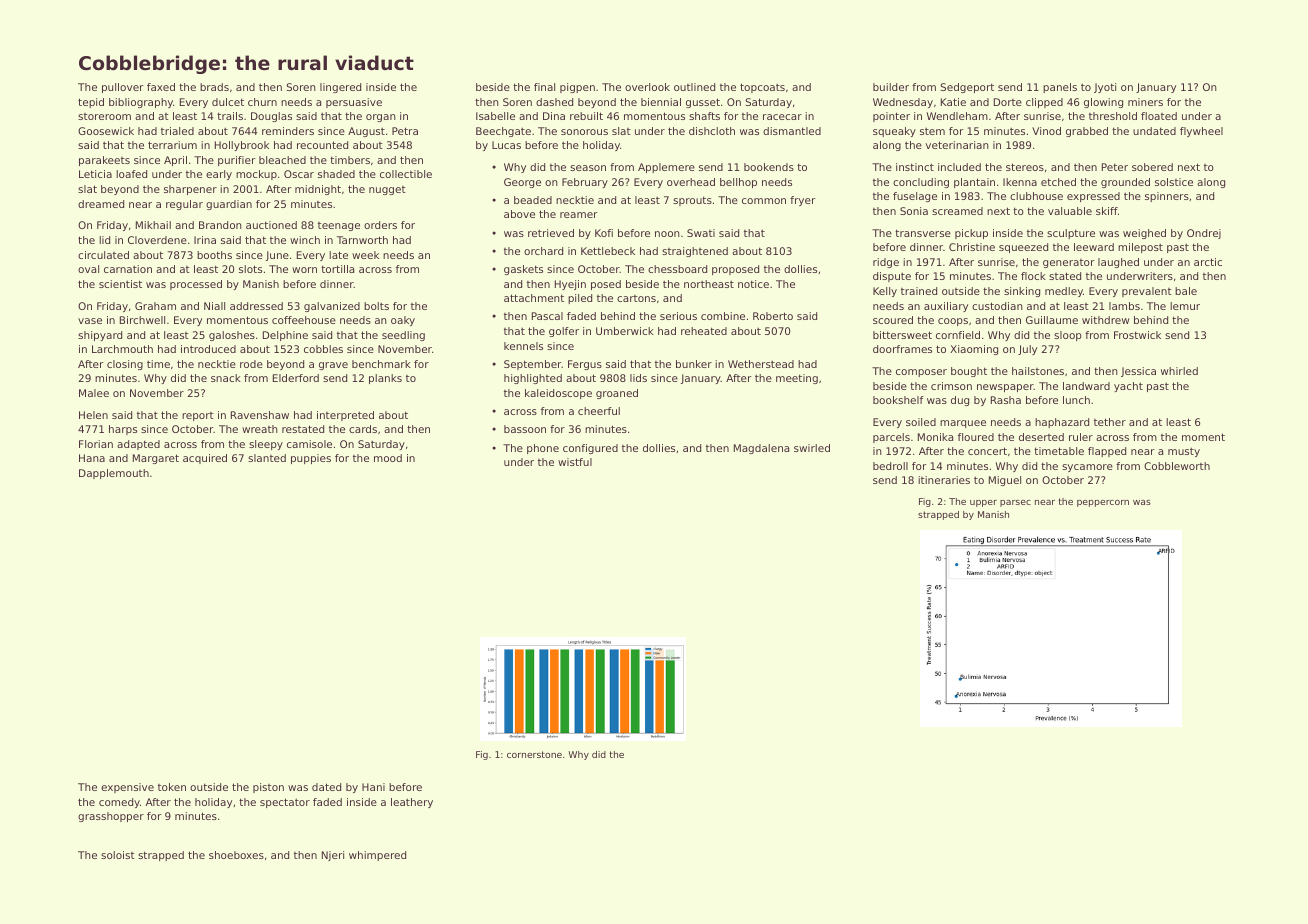  What do you see at coordinates (309, 444) in the screenshot?
I see `camisole` at bounding box center [309, 444].
